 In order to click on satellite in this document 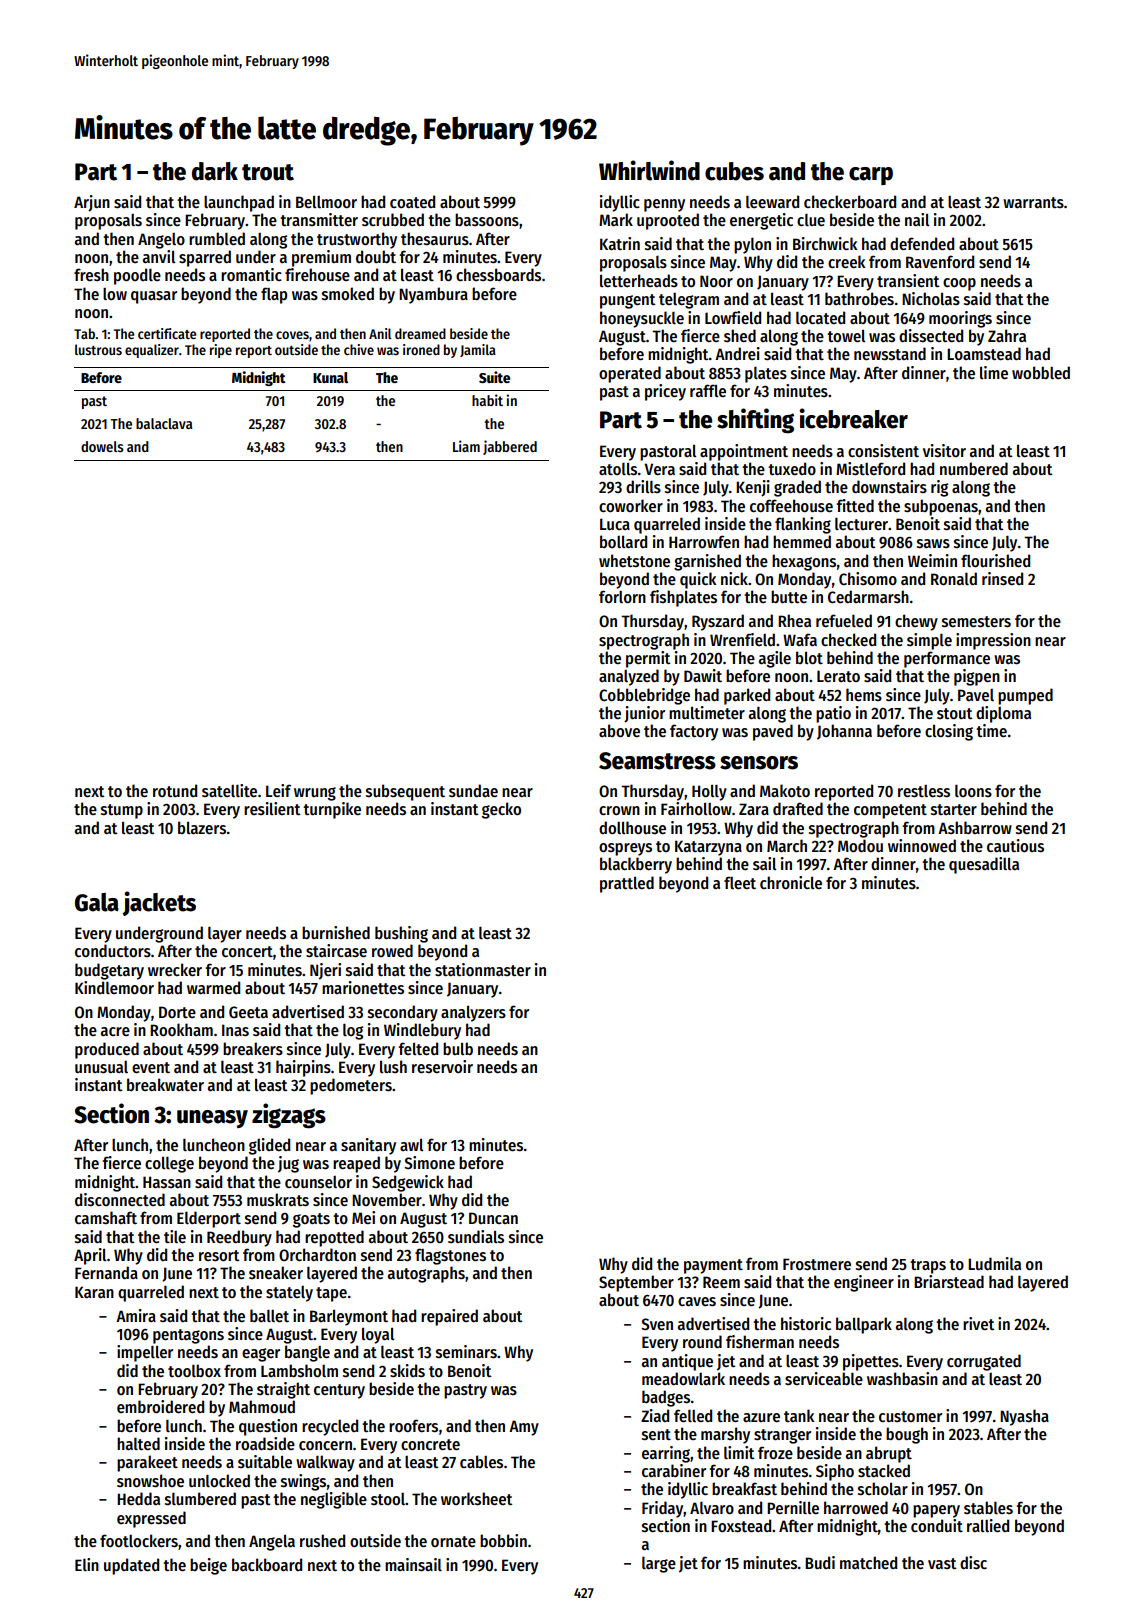, I will do `click(229, 790)`.
